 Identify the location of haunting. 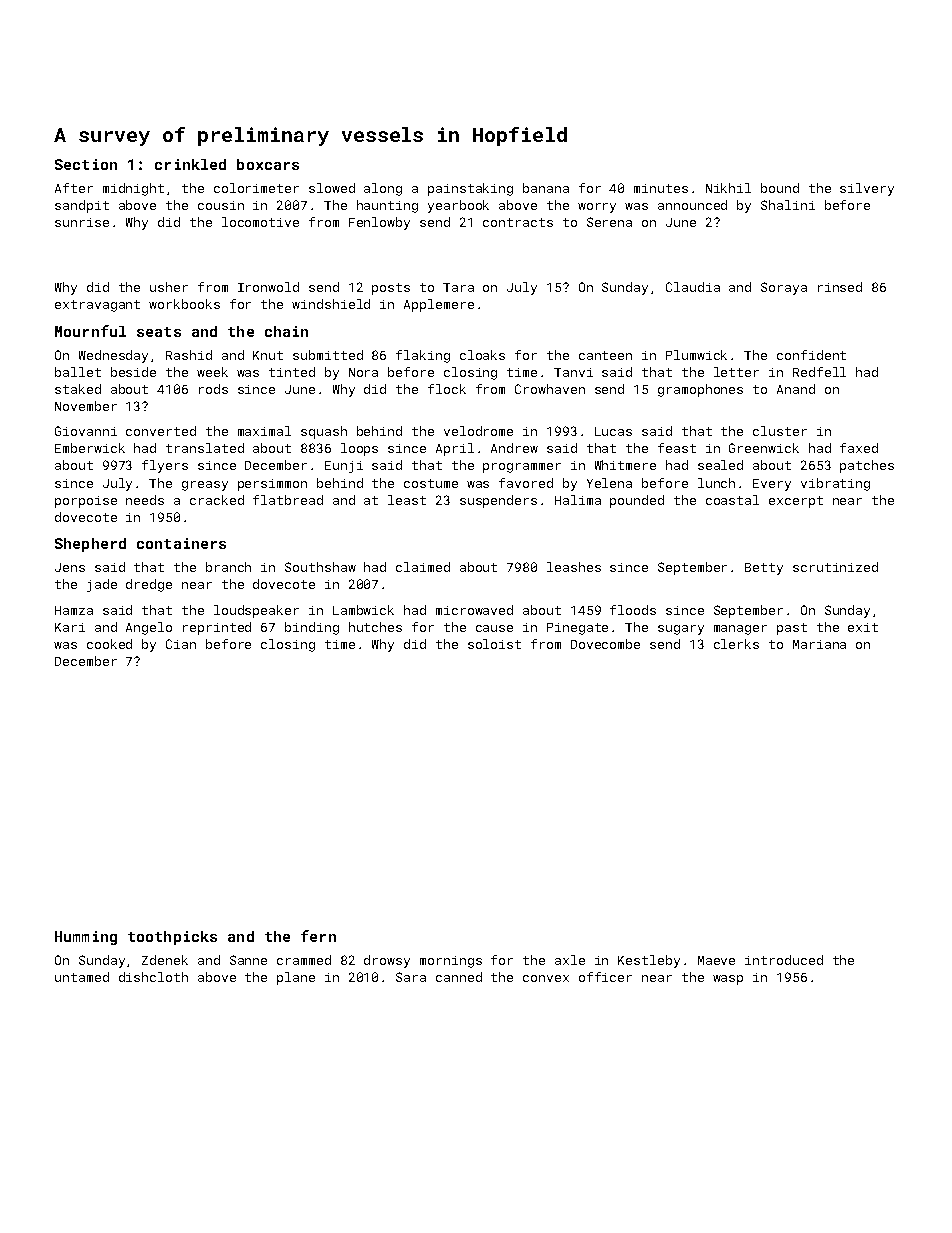
(387, 206).
